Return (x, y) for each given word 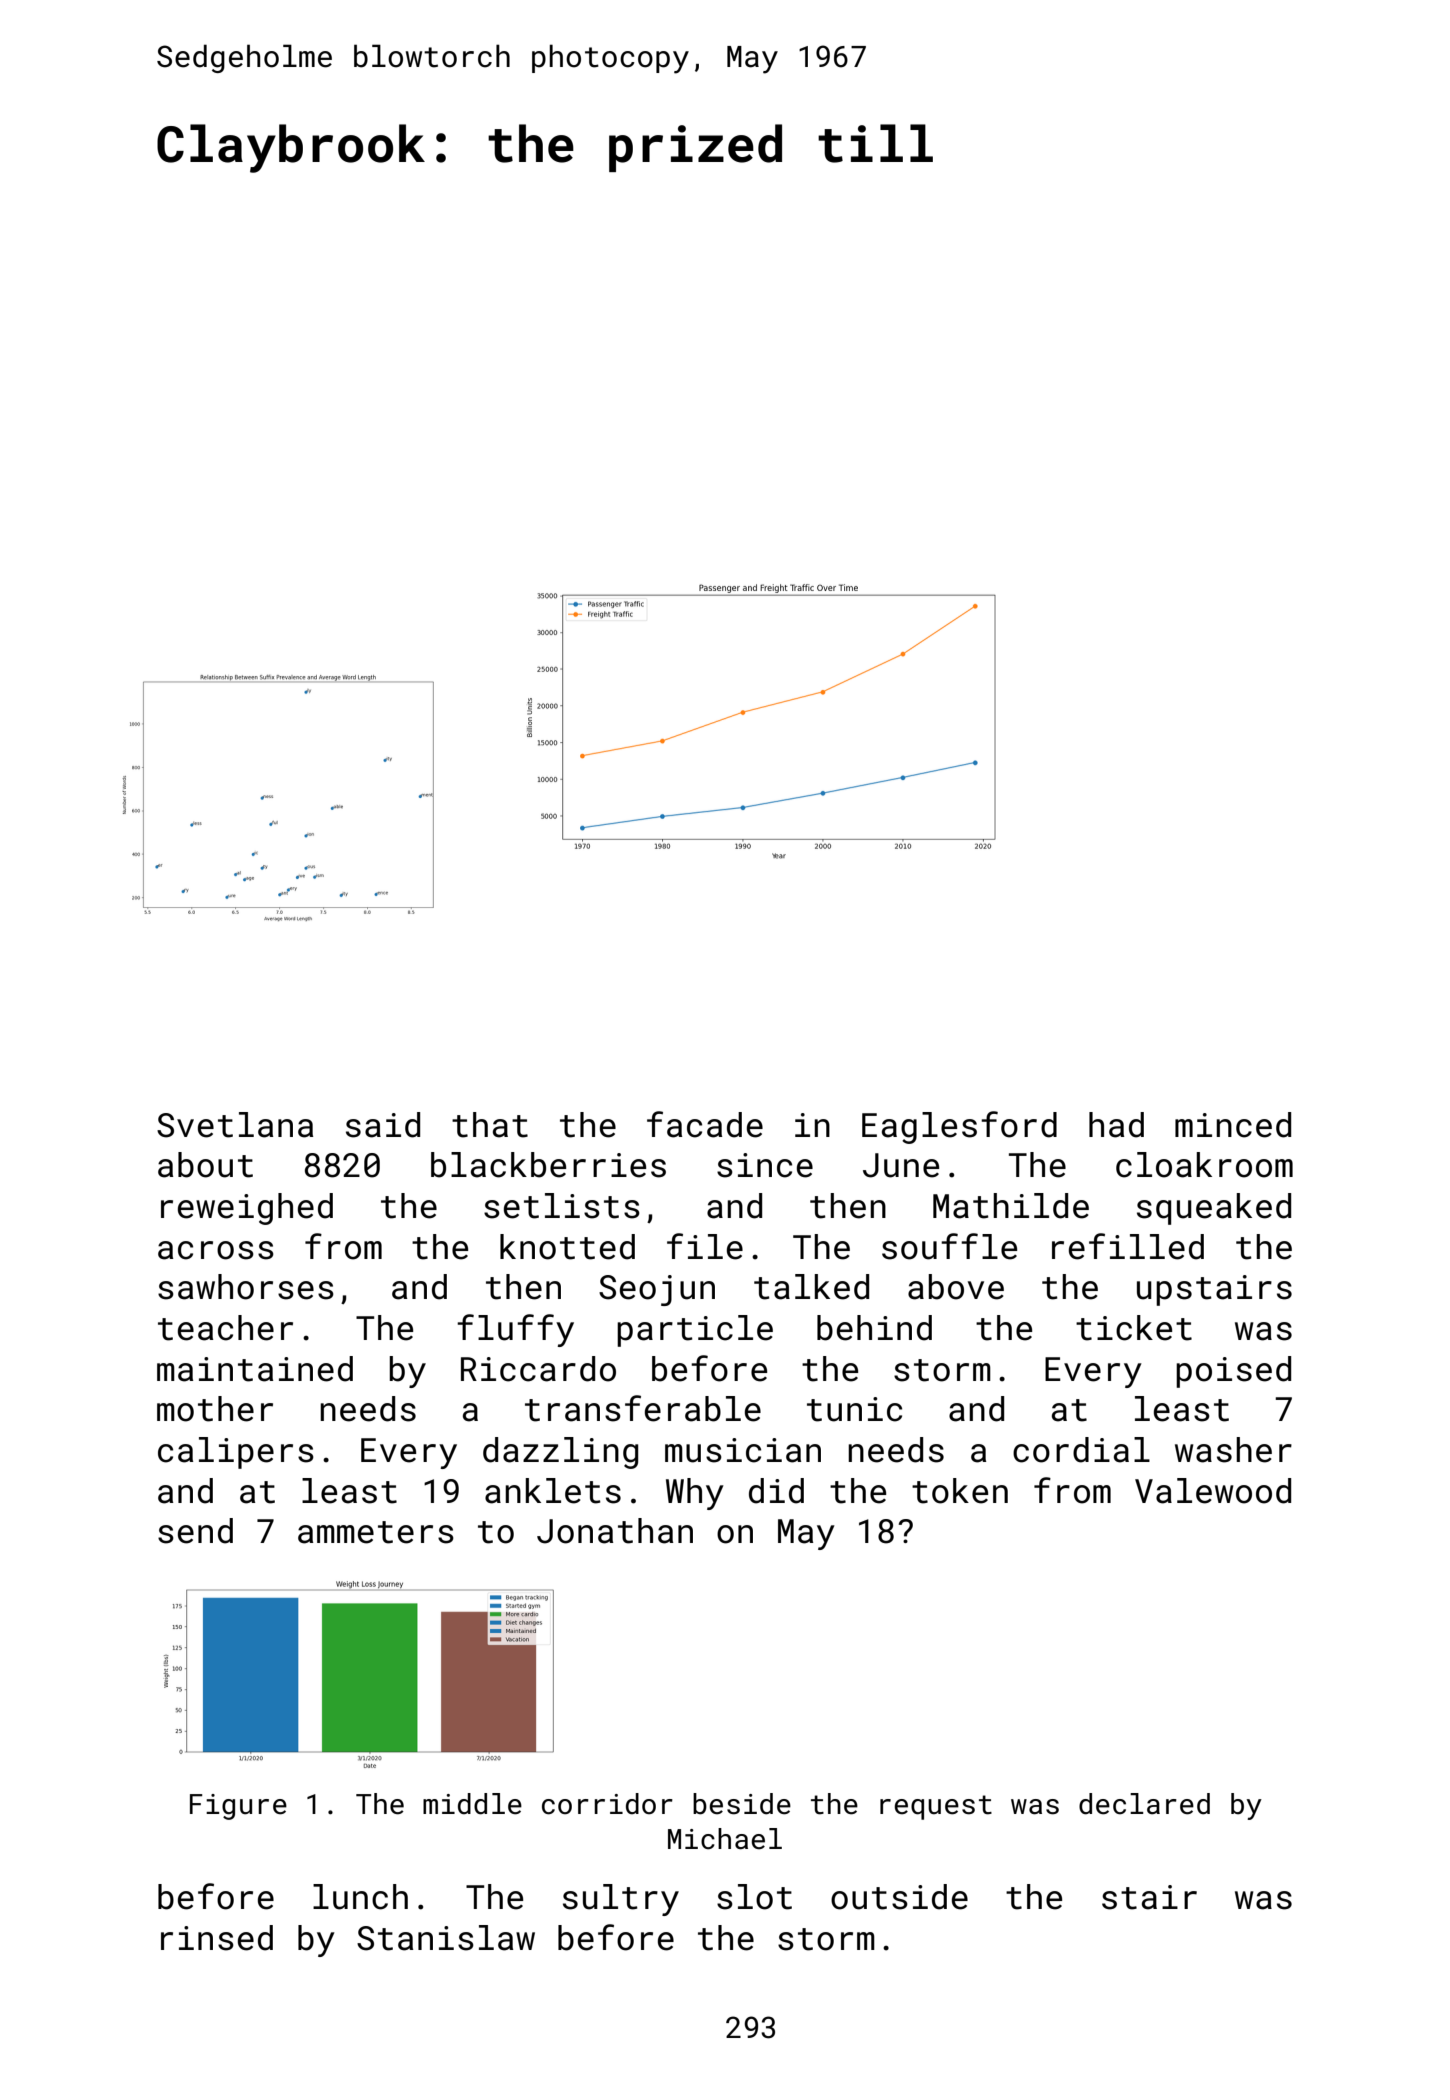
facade (705, 1124)
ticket (1134, 1328)
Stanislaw (446, 1938)
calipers (236, 1453)
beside (742, 1804)
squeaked (1214, 1209)
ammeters (376, 1532)
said (383, 1125)
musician (743, 1450)
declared (1144, 1804)
